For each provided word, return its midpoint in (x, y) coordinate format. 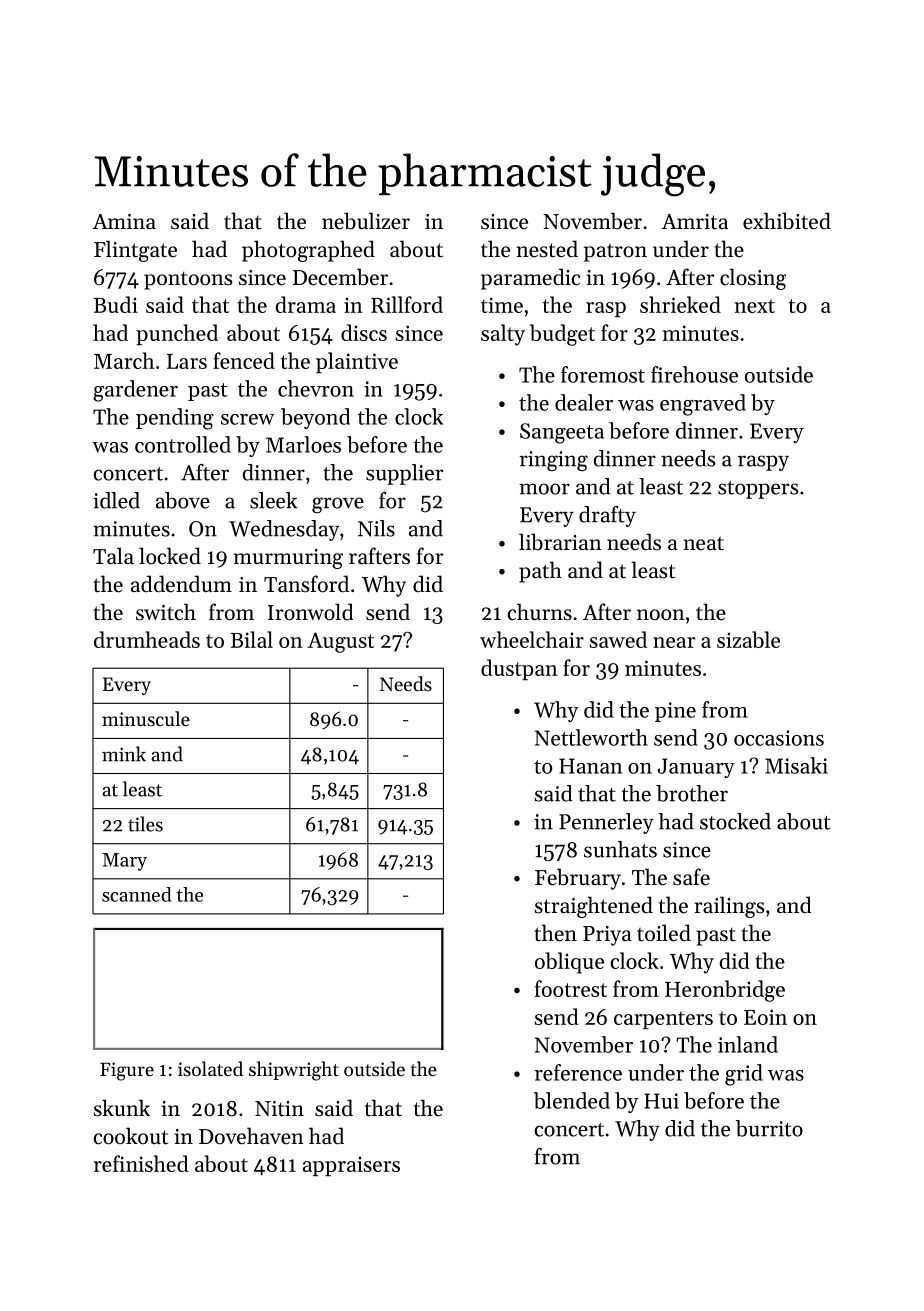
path (540, 572)
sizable (748, 639)
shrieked (680, 304)
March (124, 360)
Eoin (765, 1017)
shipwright (294, 1071)
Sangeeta (562, 433)
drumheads (147, 639)
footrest (571, 988)
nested (547, 249)
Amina (124, 221)
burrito (769, 1128)
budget (562, 335)
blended (572, 1100)
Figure (127, 1071)
